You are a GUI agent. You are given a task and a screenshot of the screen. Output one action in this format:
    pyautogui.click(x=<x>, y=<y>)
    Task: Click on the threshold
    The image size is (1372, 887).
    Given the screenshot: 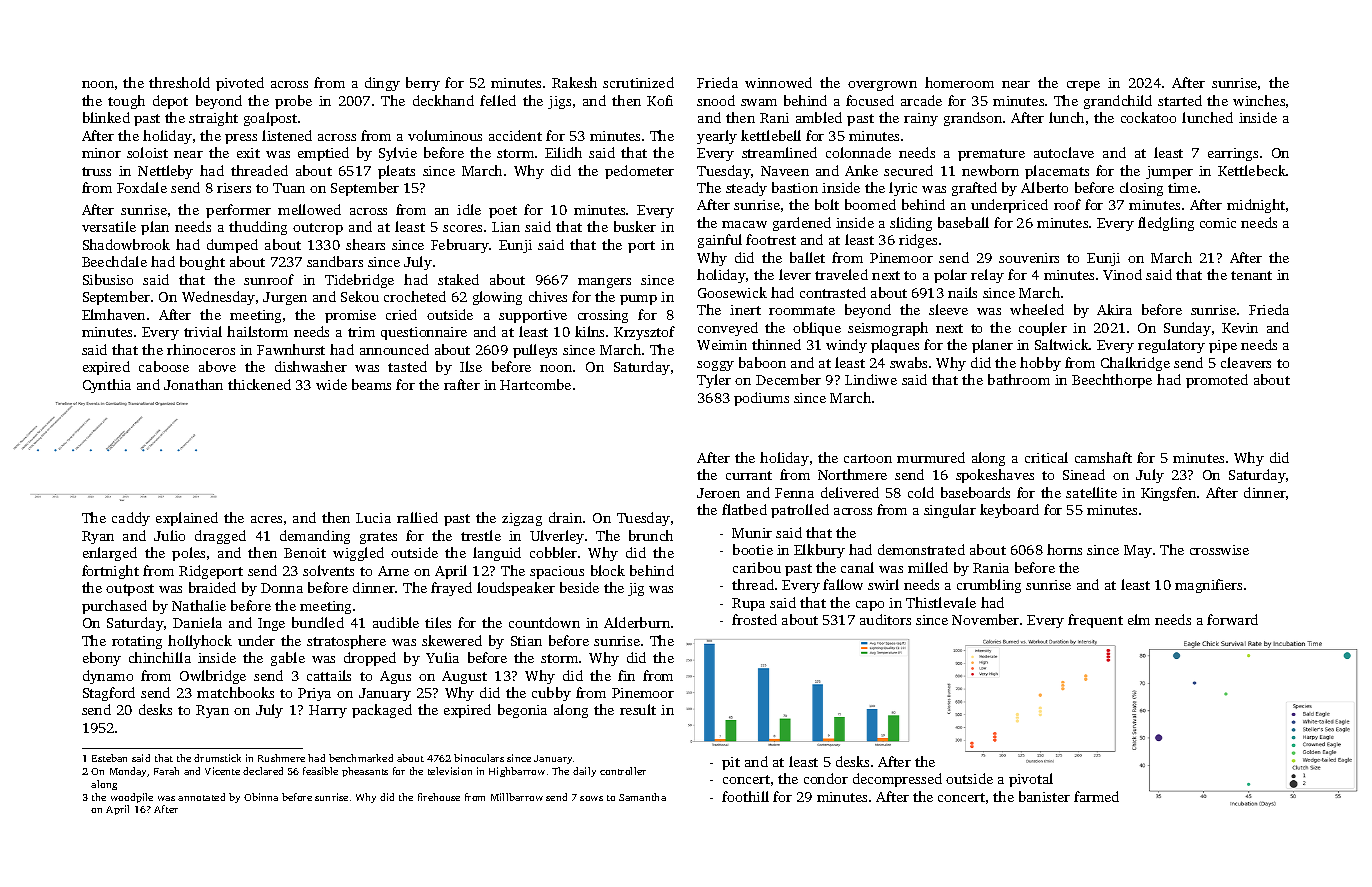 What is the action you would take?
    pyautogui.click(x=179, y=82)
